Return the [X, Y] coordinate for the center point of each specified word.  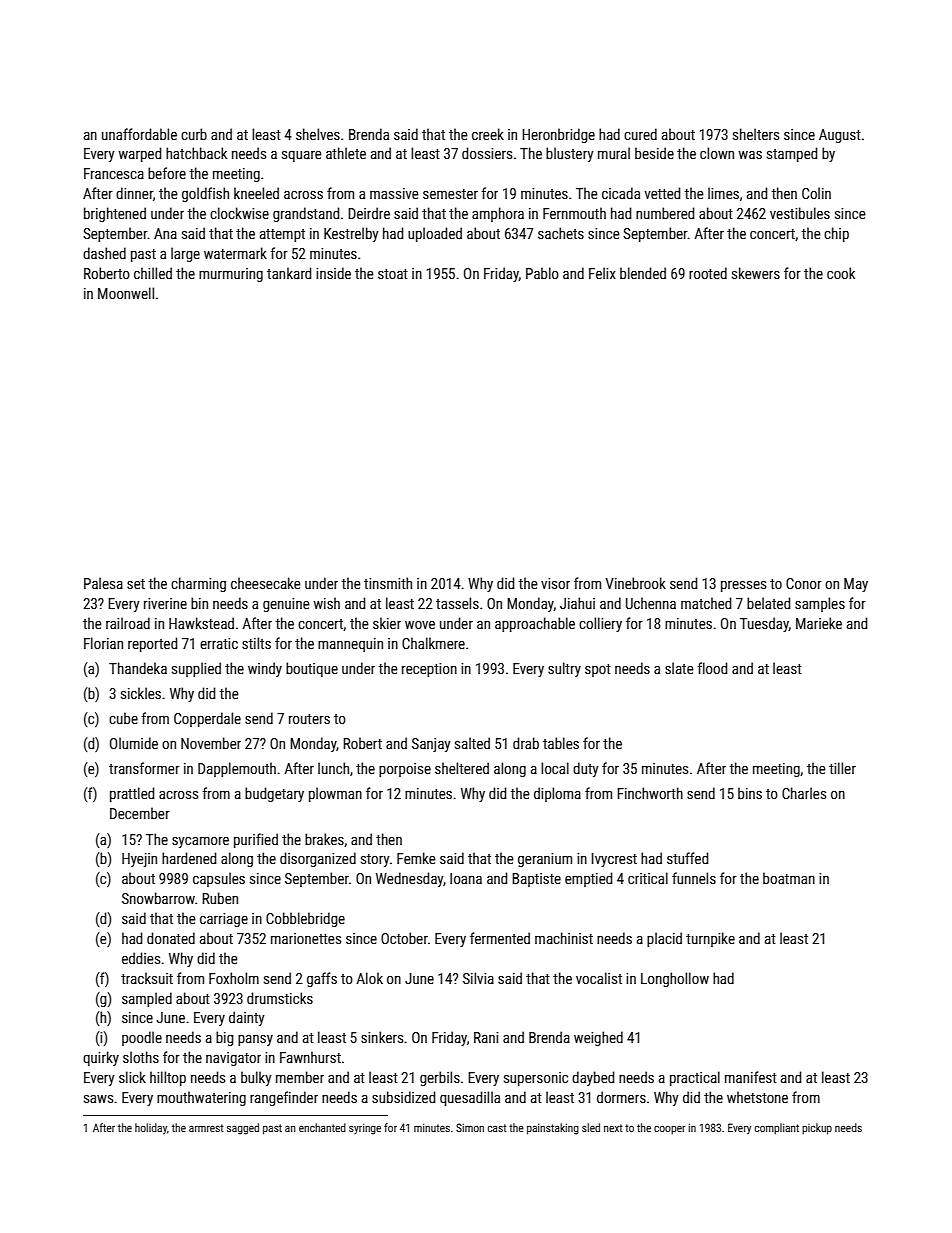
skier [387, 623]
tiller [842, 768]
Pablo [542, 273]
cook [841, 273]
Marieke [819, 623]
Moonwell [126, 293]
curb [194, 134]
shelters [756, 134]
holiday [151, 1129]
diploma [557, 794]
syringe [365, 1129]
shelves [318, 134]
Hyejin [139, 860]
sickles [141, 693]
